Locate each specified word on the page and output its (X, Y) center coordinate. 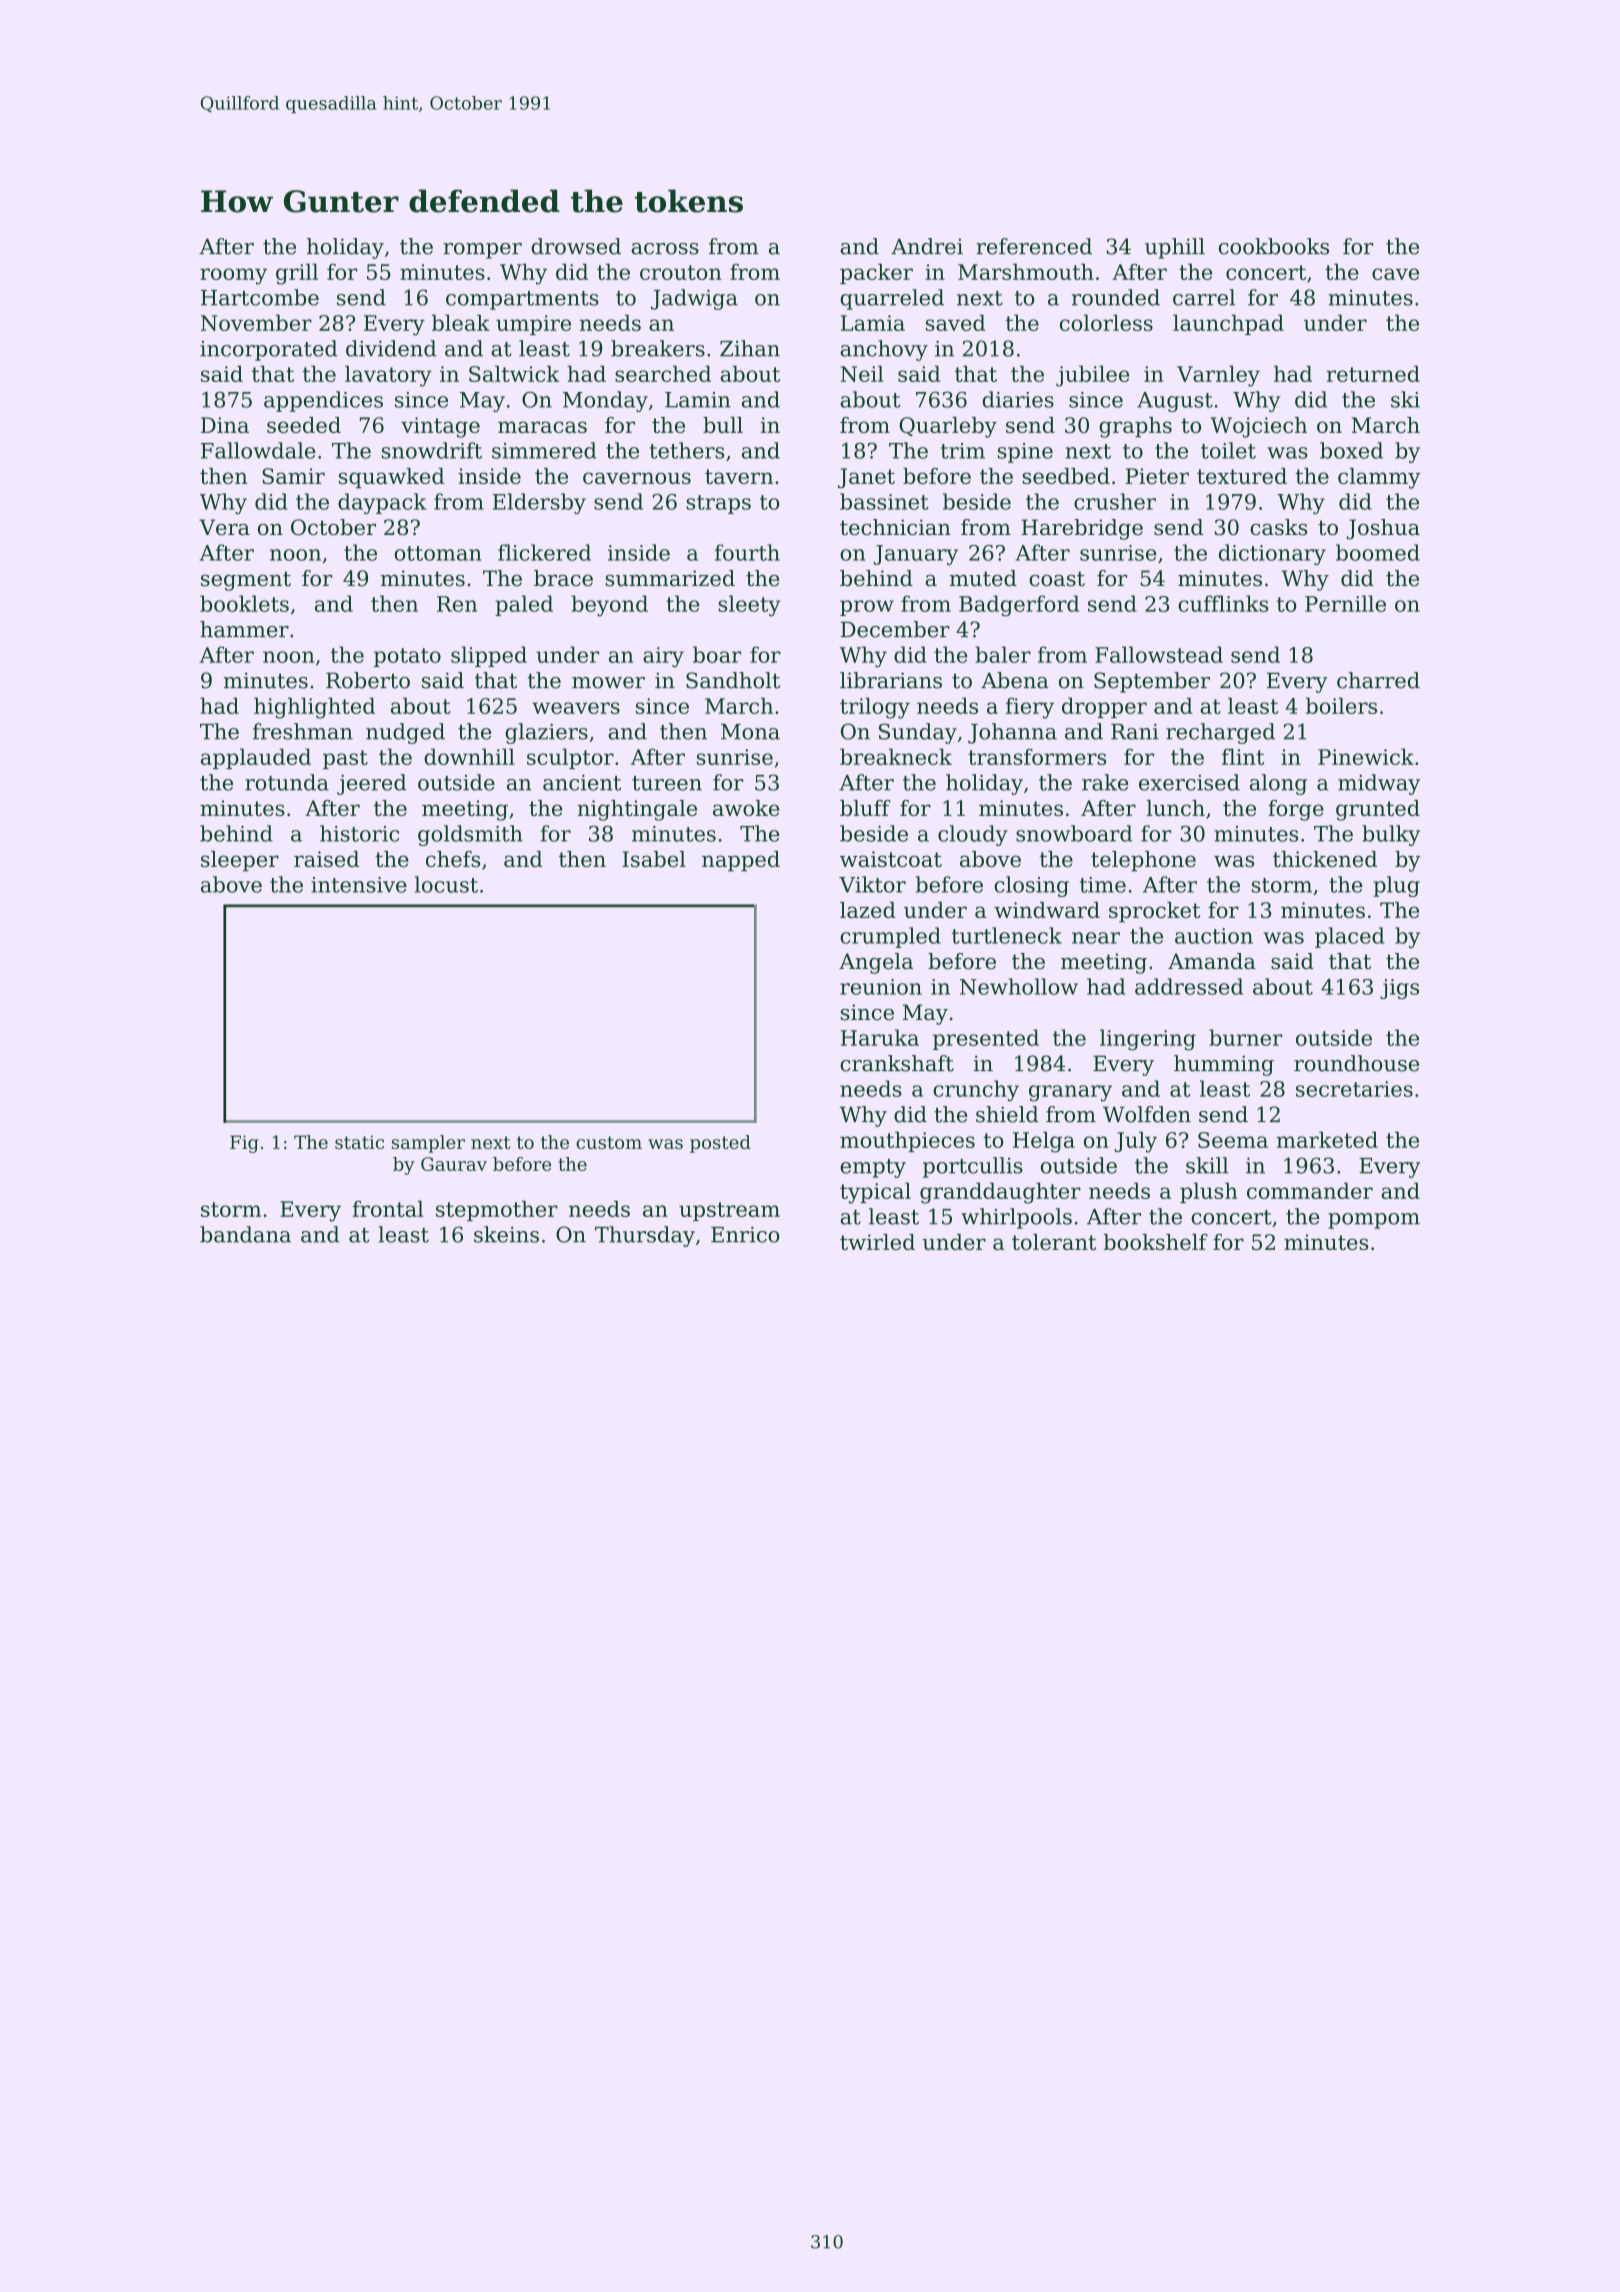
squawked (391, 478)
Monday (605, 401)
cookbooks (1274, 246)
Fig (244, 1144)
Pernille (1345, 603)
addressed (1189, 986)
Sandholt (733, 680)
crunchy (976, 1091)
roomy (233, 276)
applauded (256, 758)
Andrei (927, 246)
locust (446, 884)
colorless (1106, 322)
